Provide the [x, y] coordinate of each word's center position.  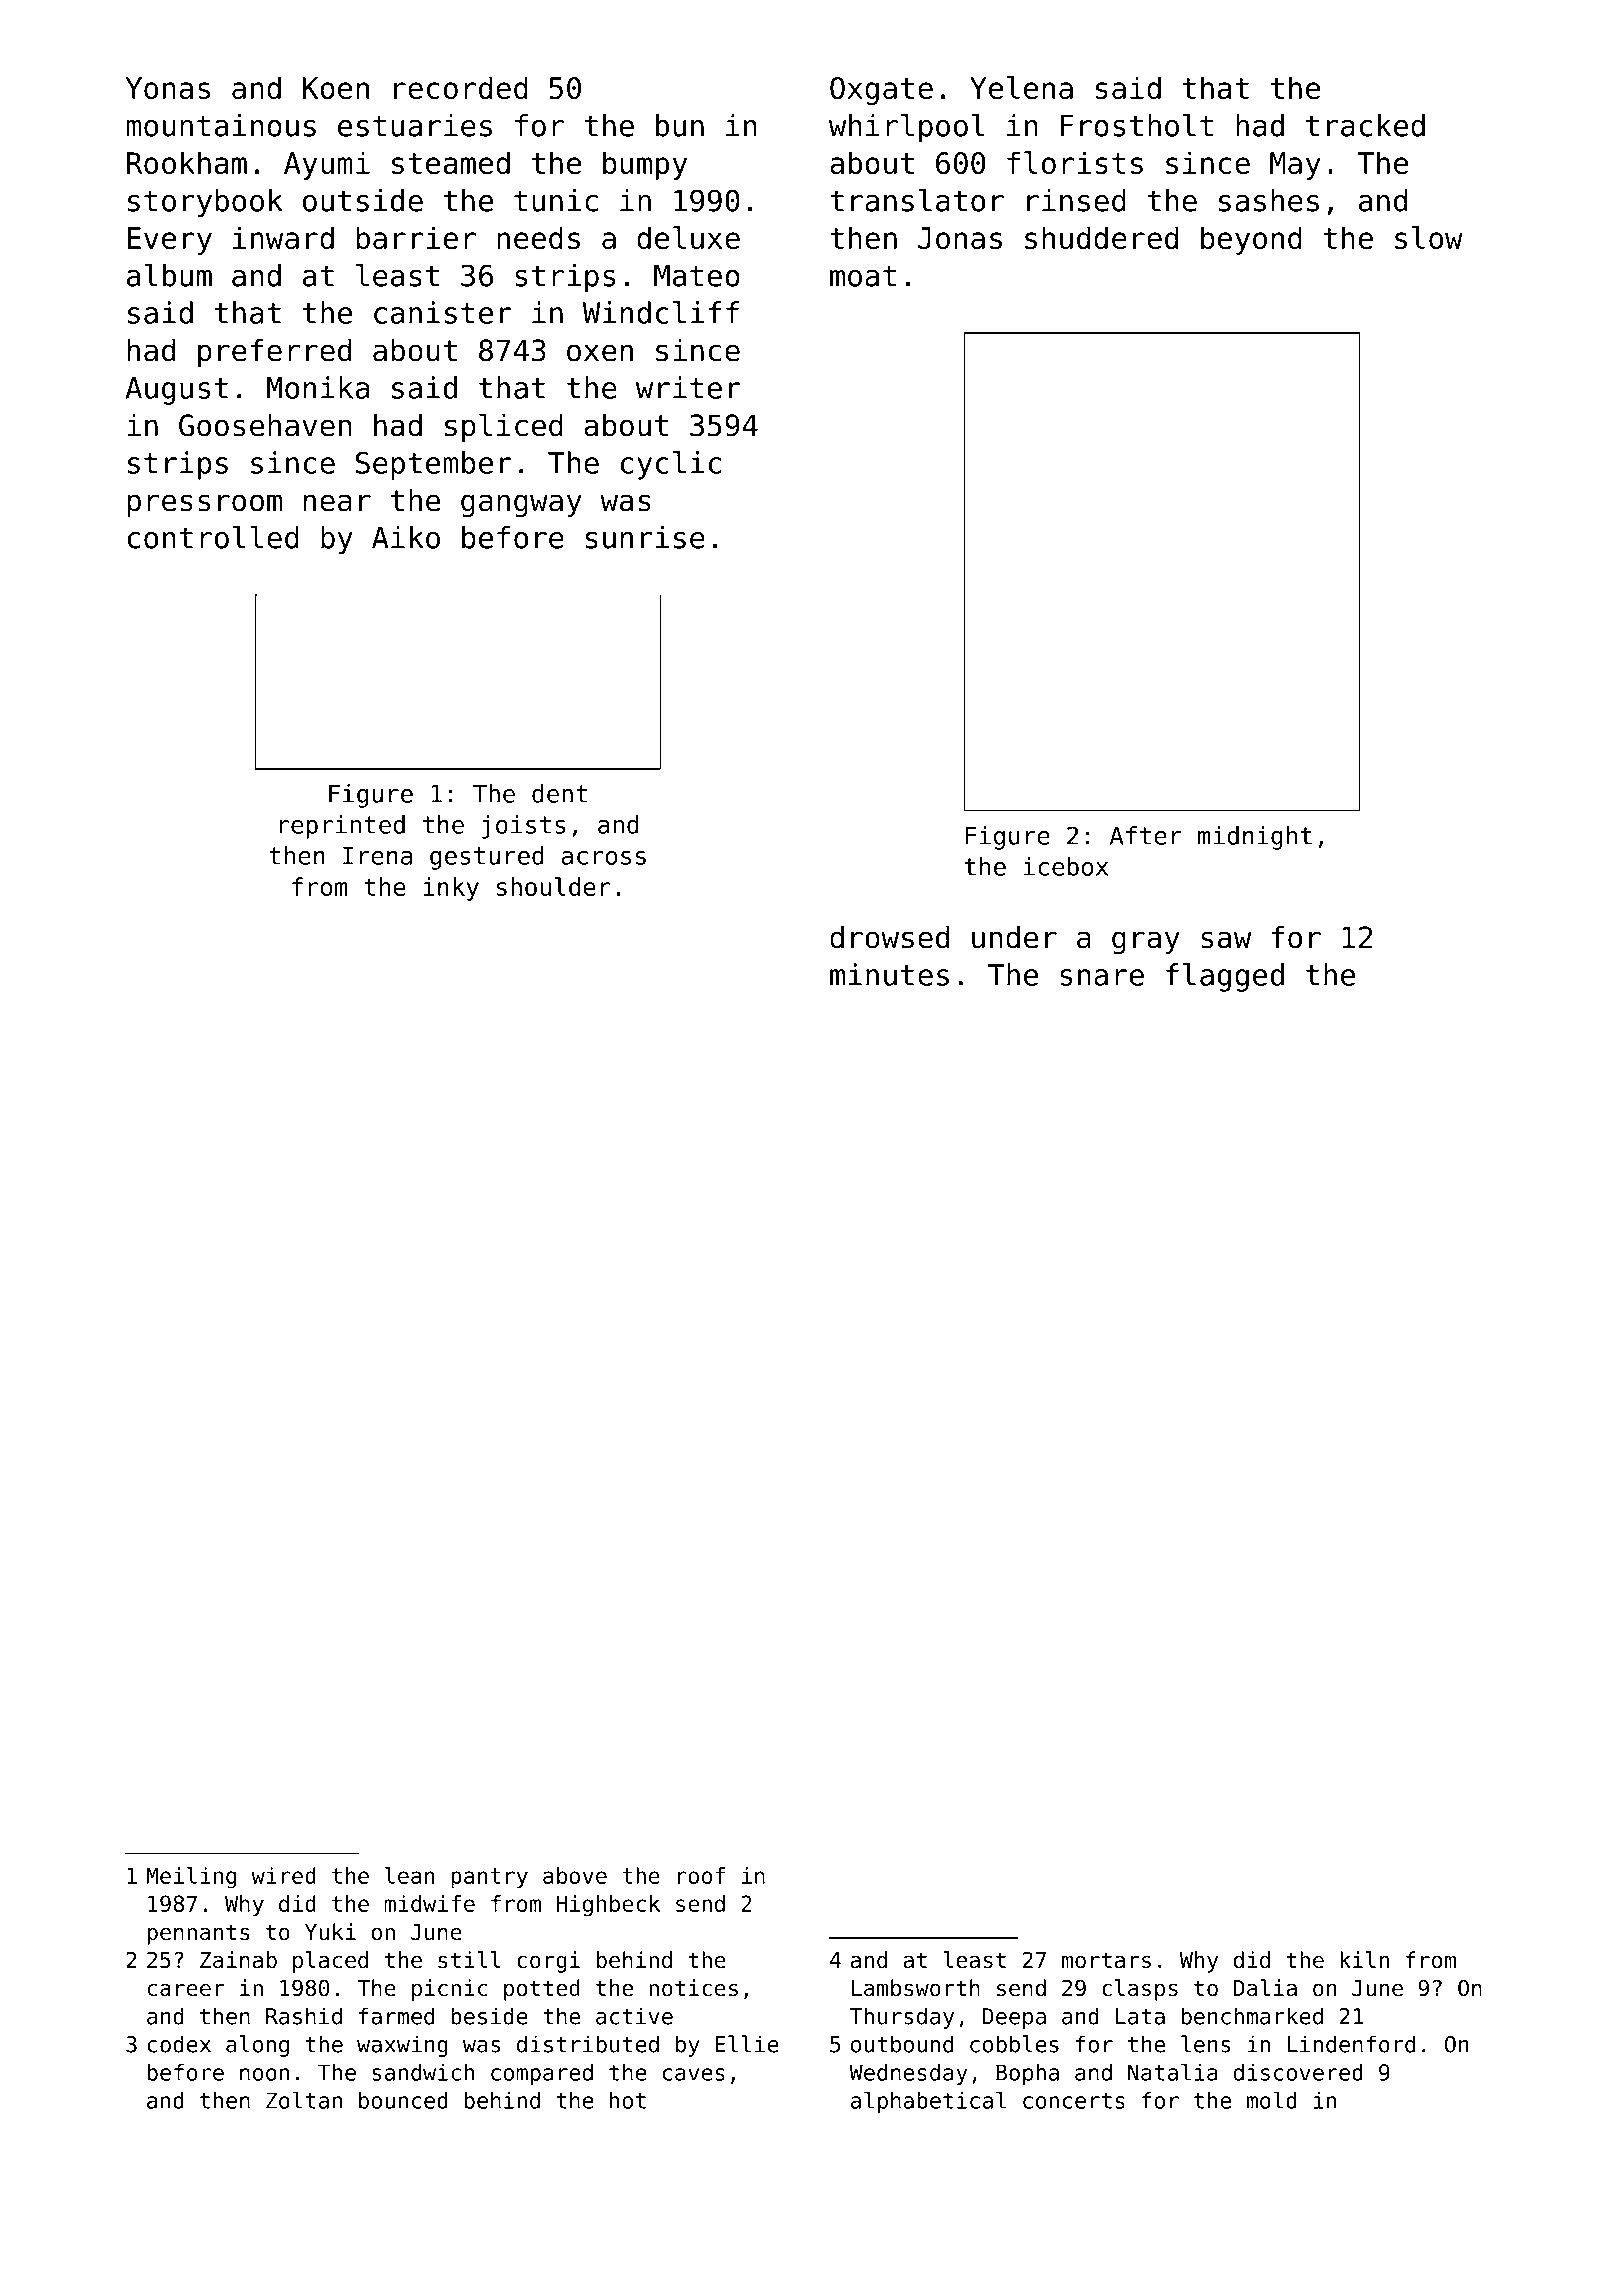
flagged [1225, 977]
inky [451, 889]
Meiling [191, 1878]
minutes [889, 974]
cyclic [671, 465]
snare [1102, 977]
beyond [1251, 240]
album [169, 275]
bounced [403, 2100]
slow [1429, 237]
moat [863, 276]
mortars [1106, 1960]
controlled [213, 537]
